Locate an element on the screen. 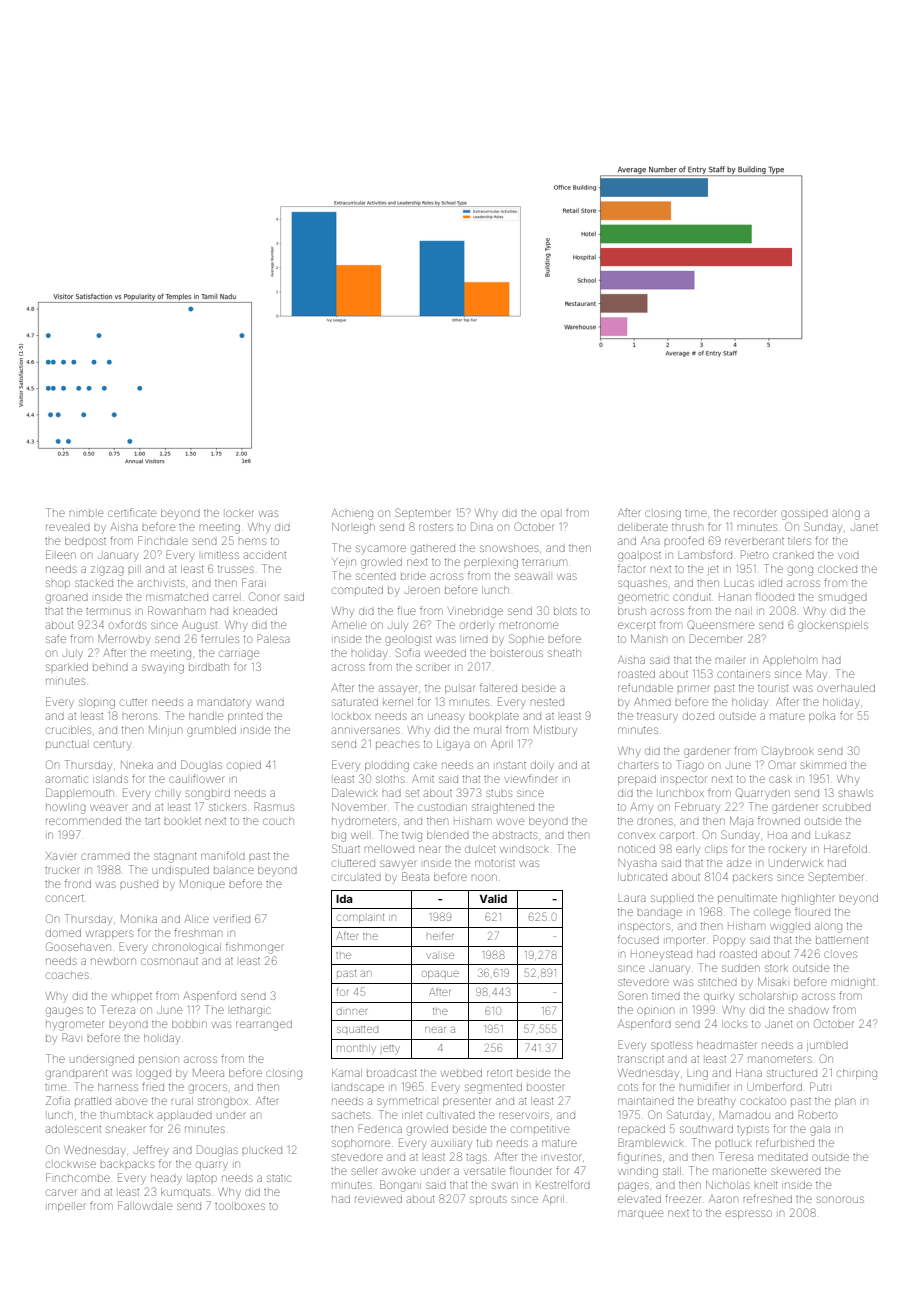 This screenshot has width=924, height=1308. highlighter is located at coordinates (808, 899).
